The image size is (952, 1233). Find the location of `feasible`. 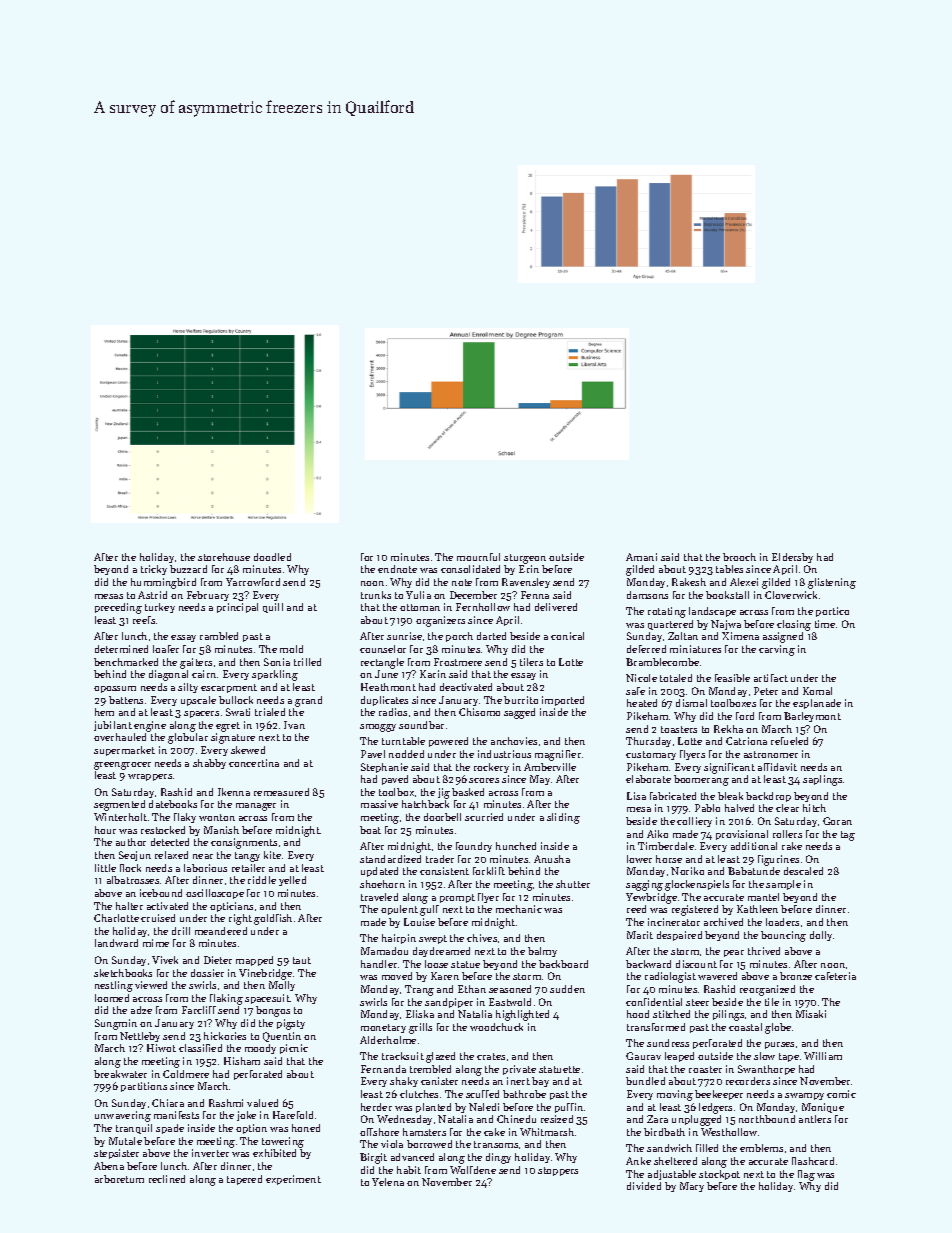

feasible is located at coordinates (732, 678).
